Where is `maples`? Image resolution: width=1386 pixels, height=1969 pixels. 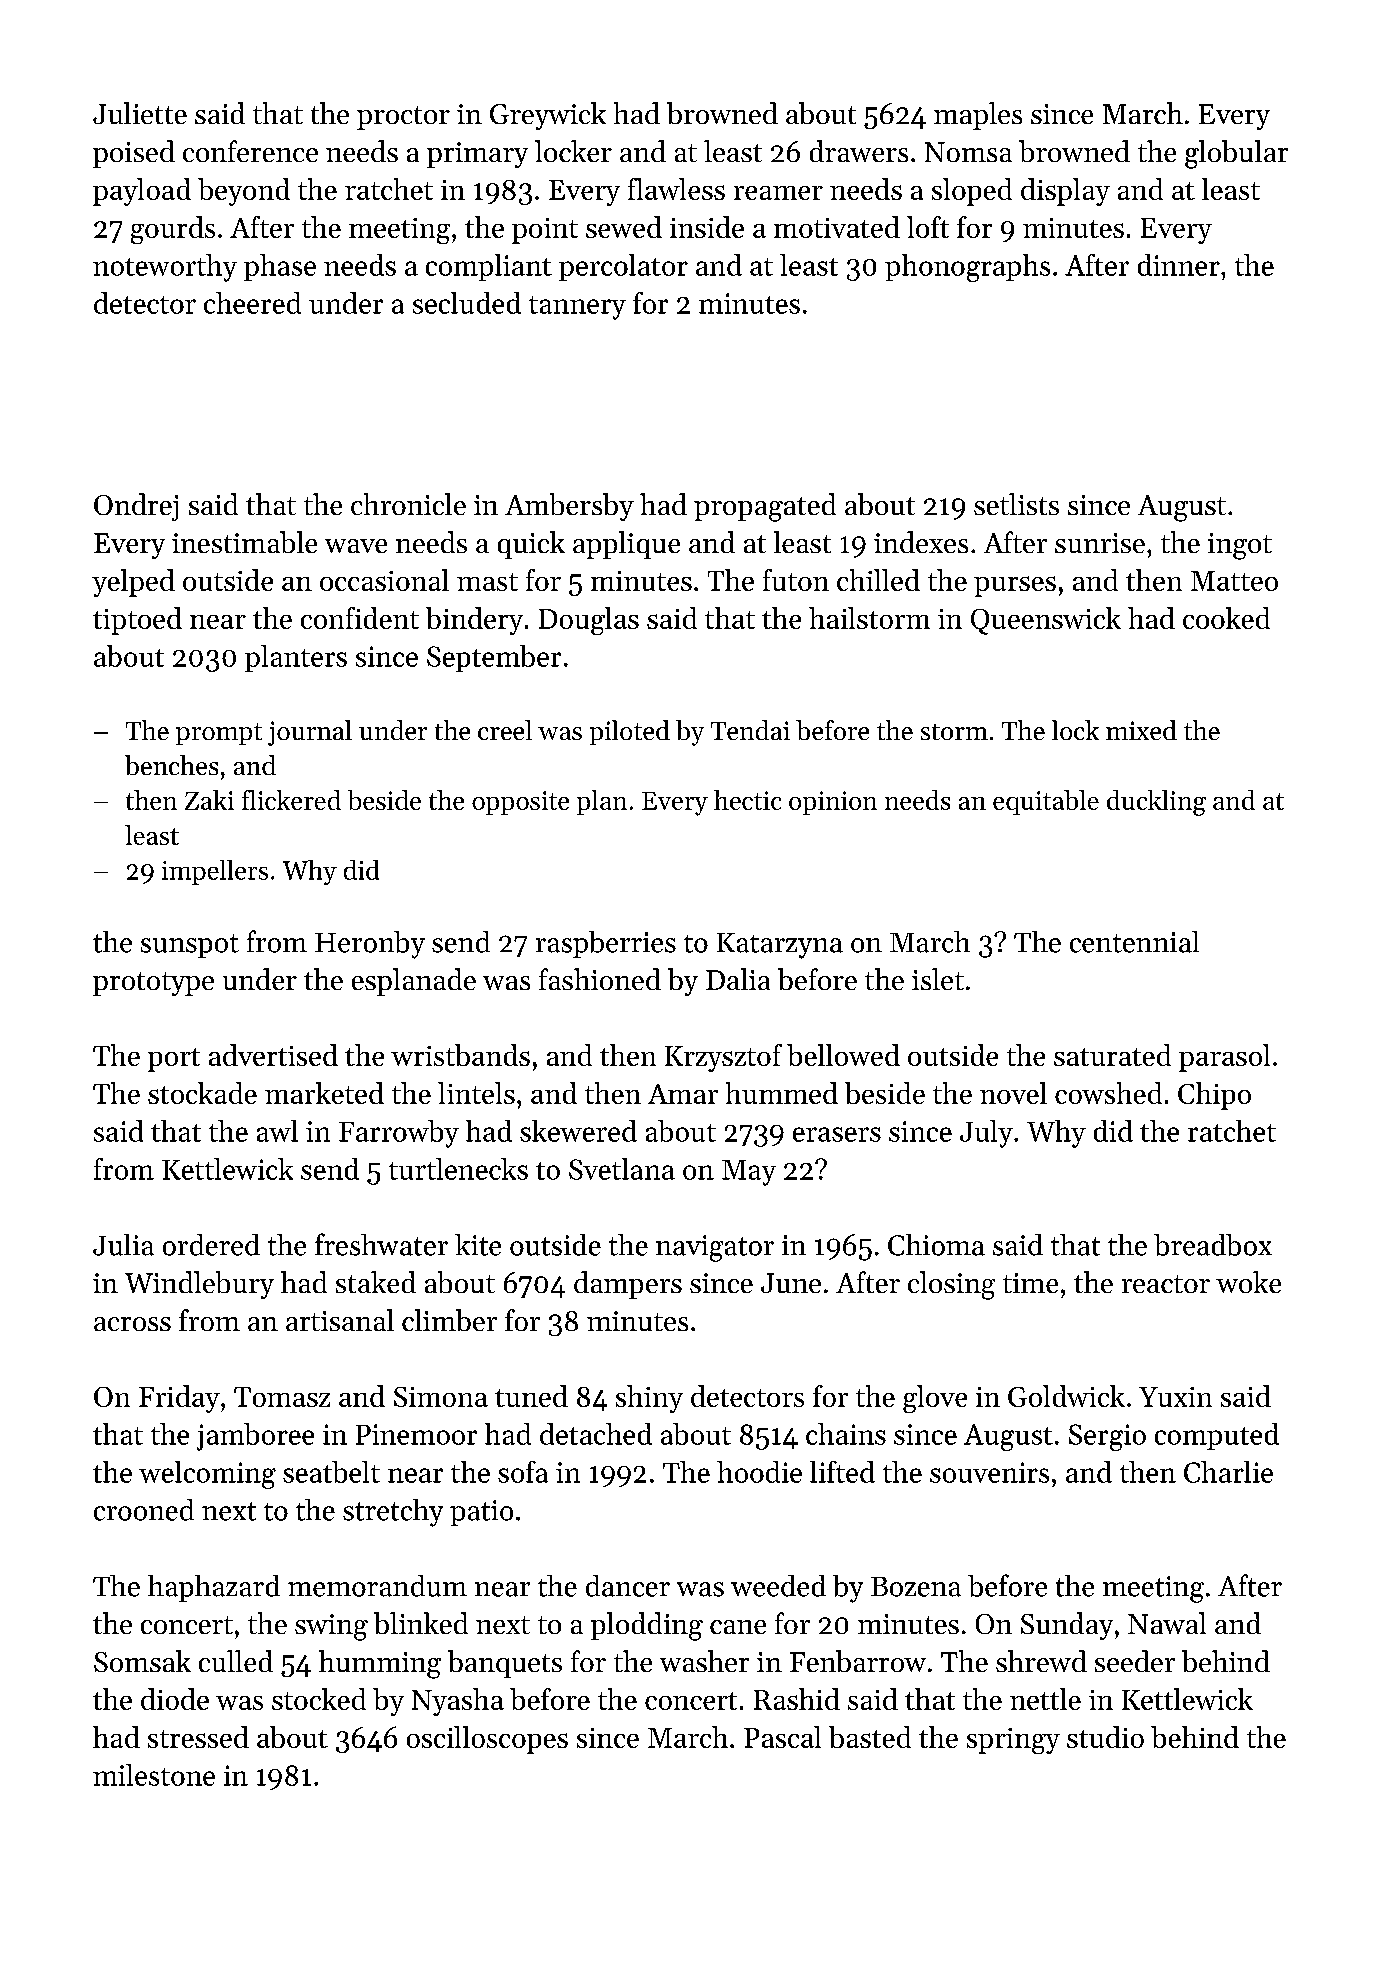 maples is located at coordinates (978, 116).
